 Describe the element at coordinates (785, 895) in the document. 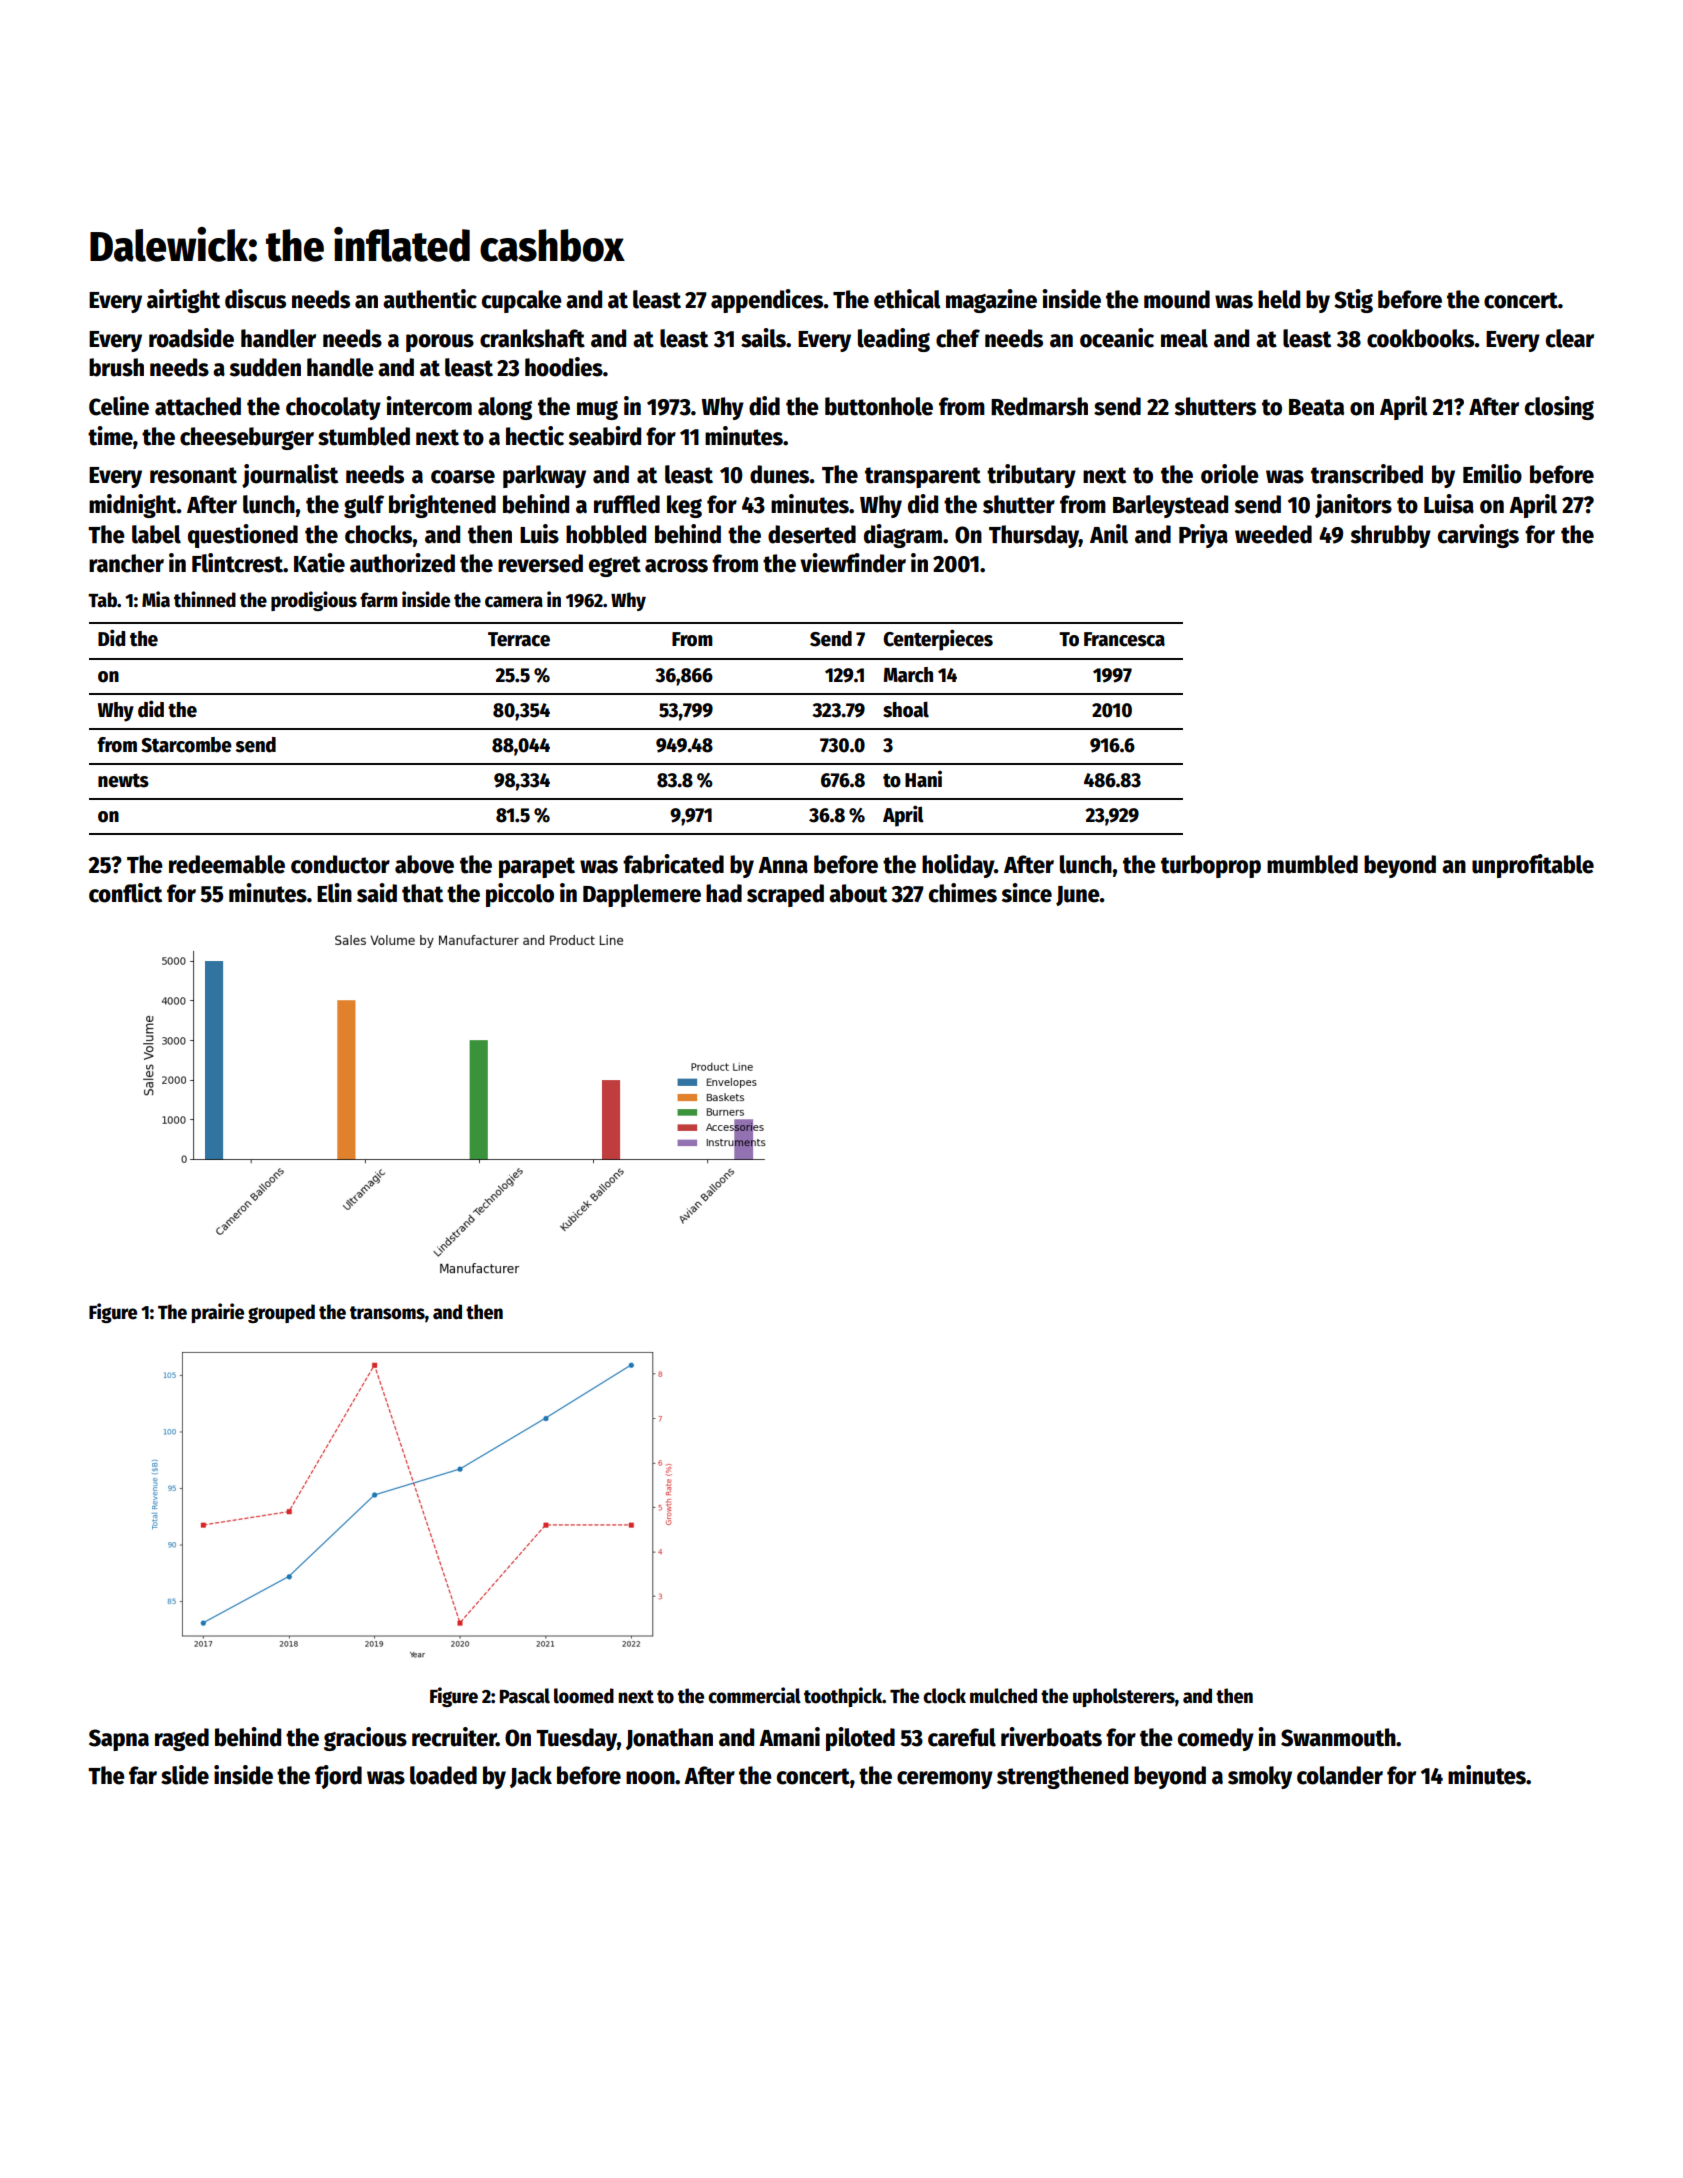

I see `scraped` at that location.
